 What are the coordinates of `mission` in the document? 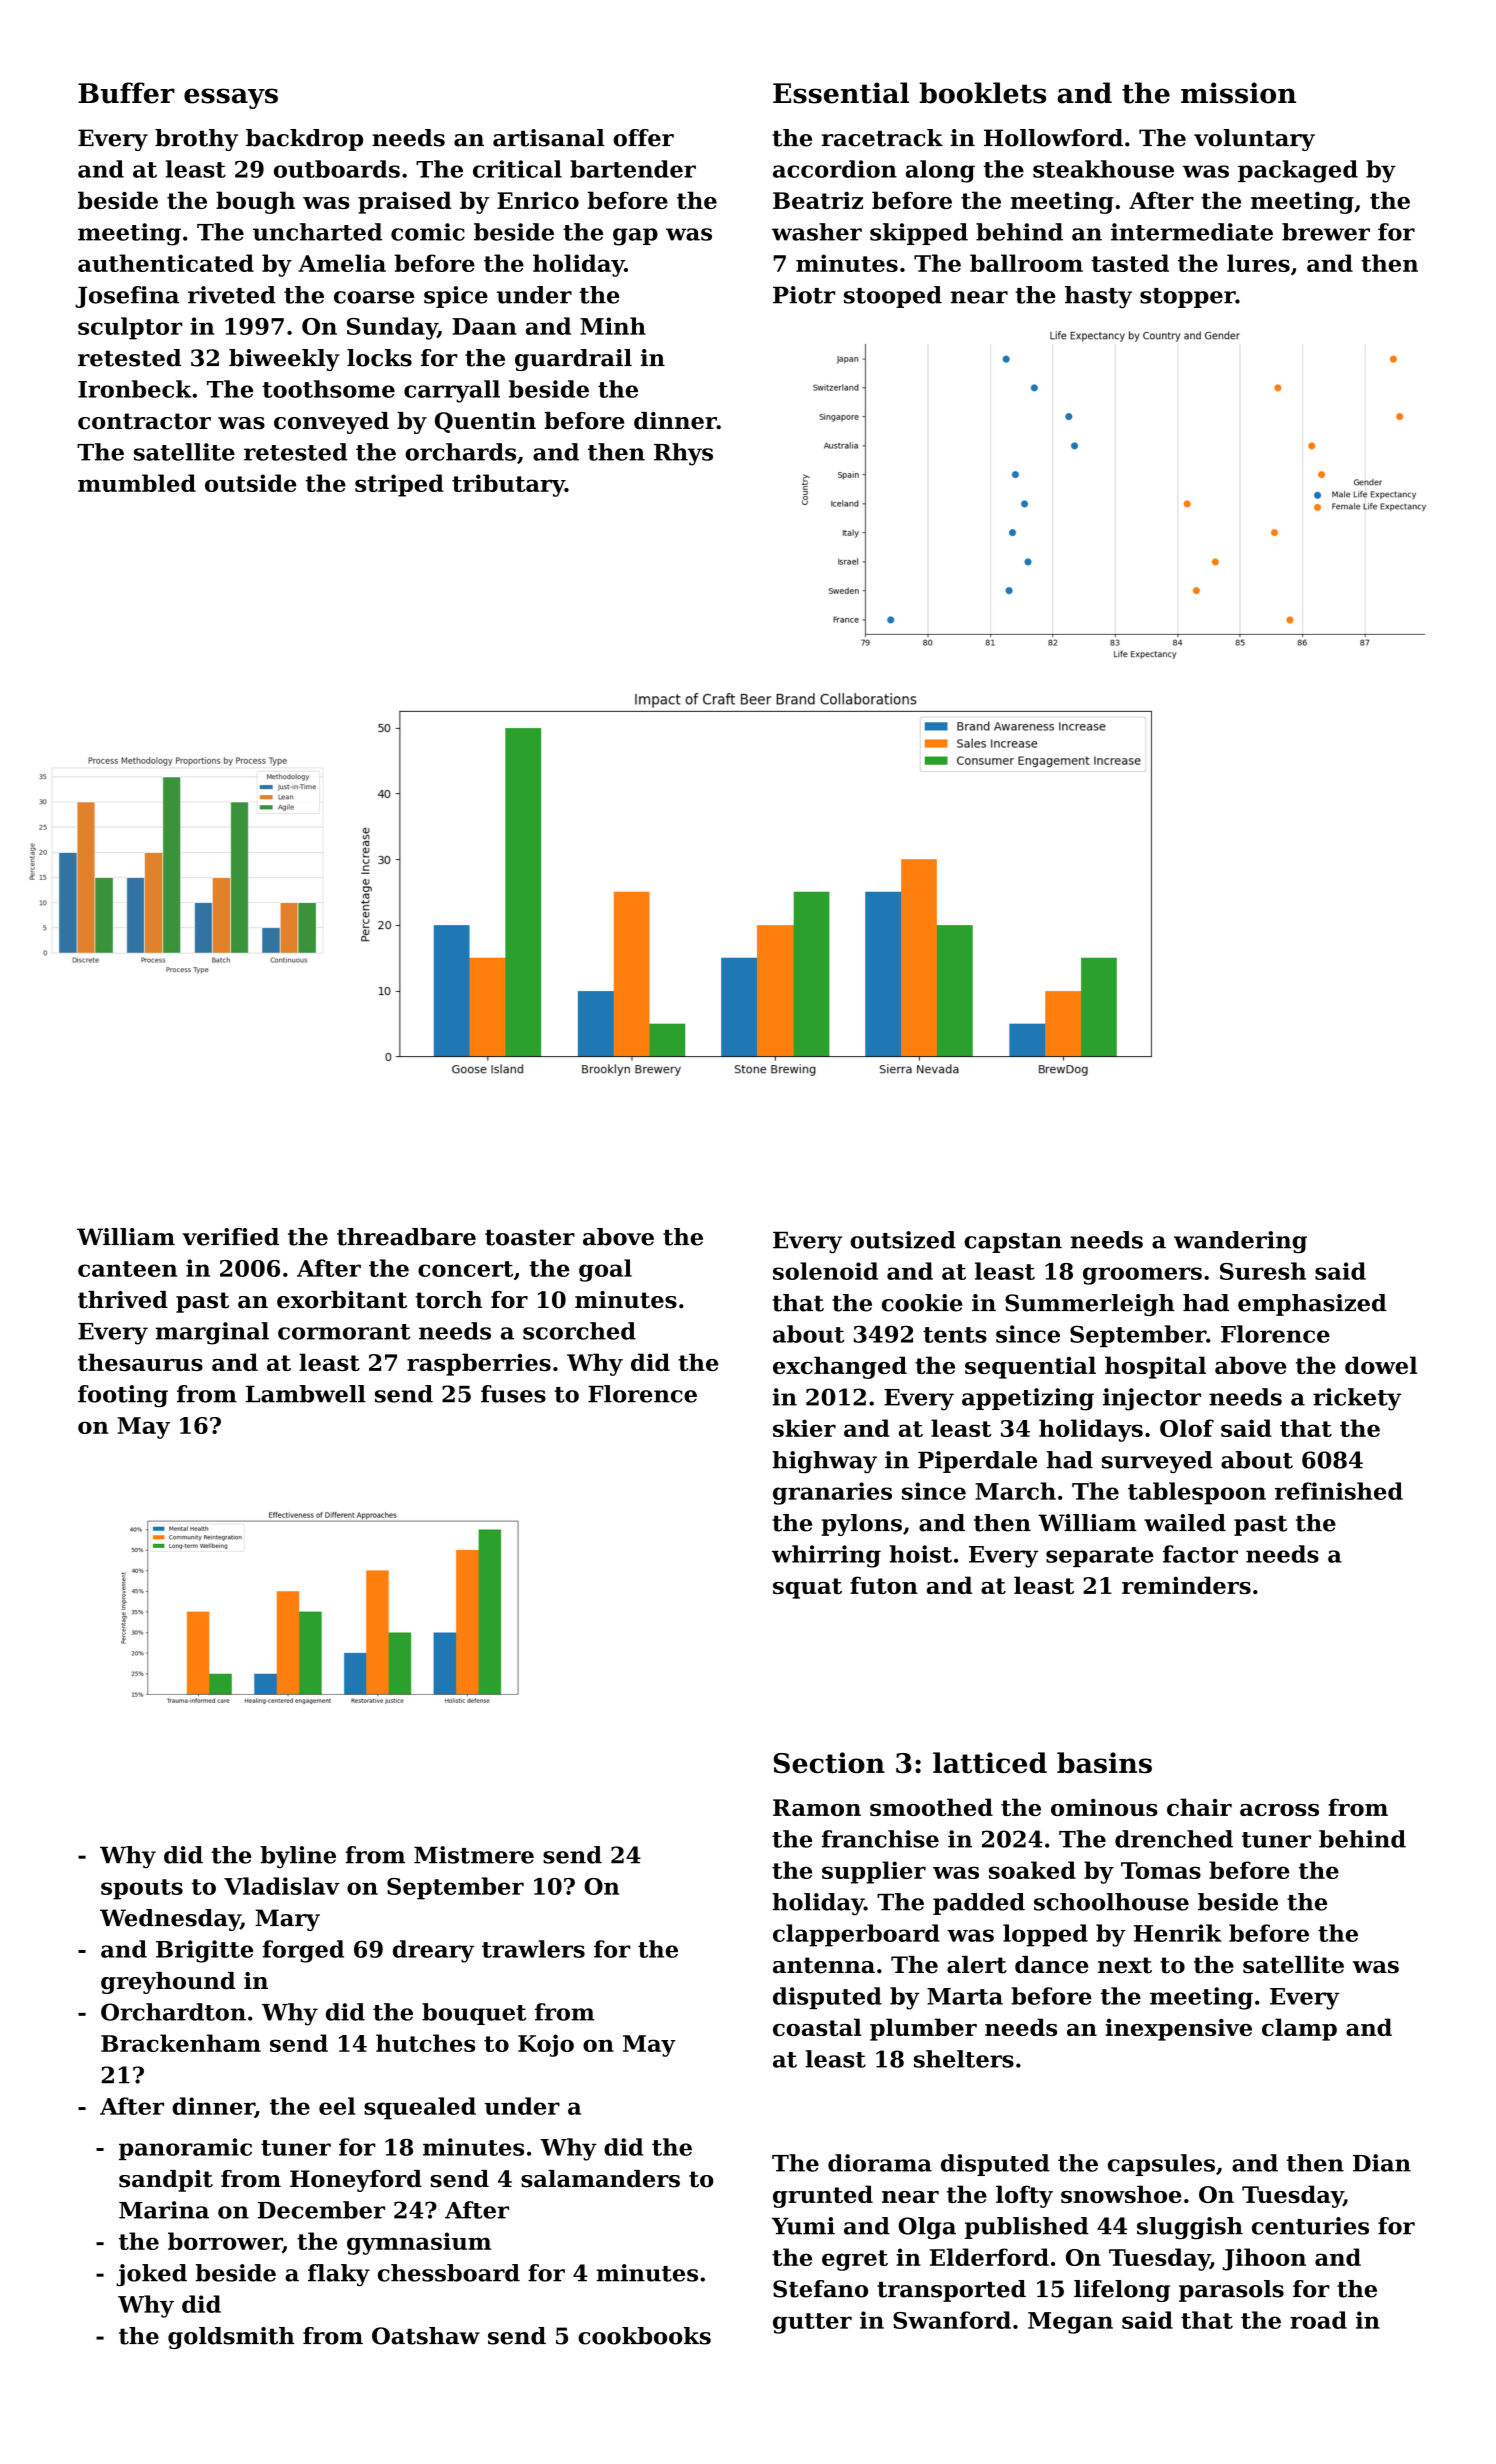 It's located at (1238, 93).
